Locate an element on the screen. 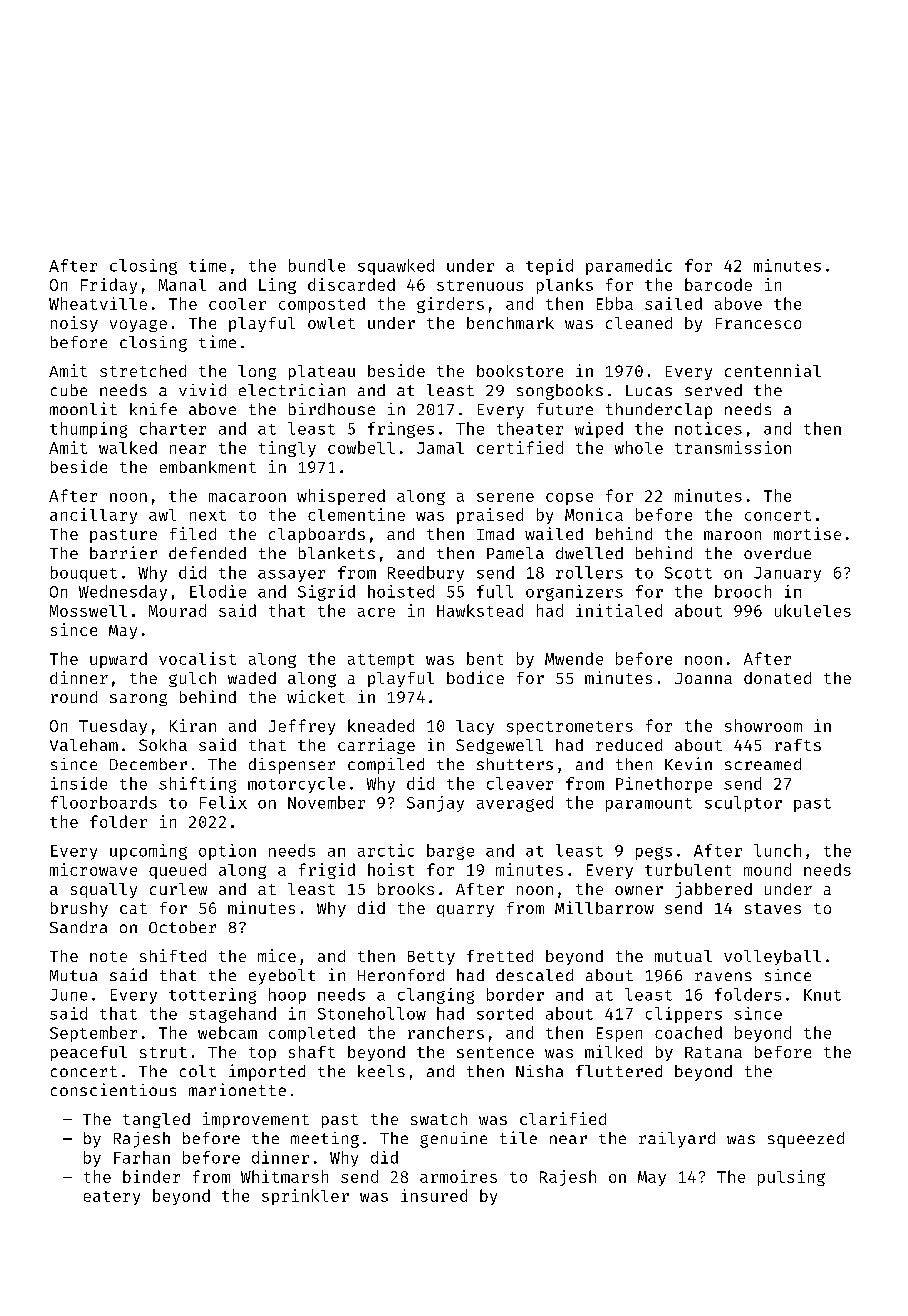 This screenshot has width=908, height=1316. ukuleles is located at coordinates (813, 610).
